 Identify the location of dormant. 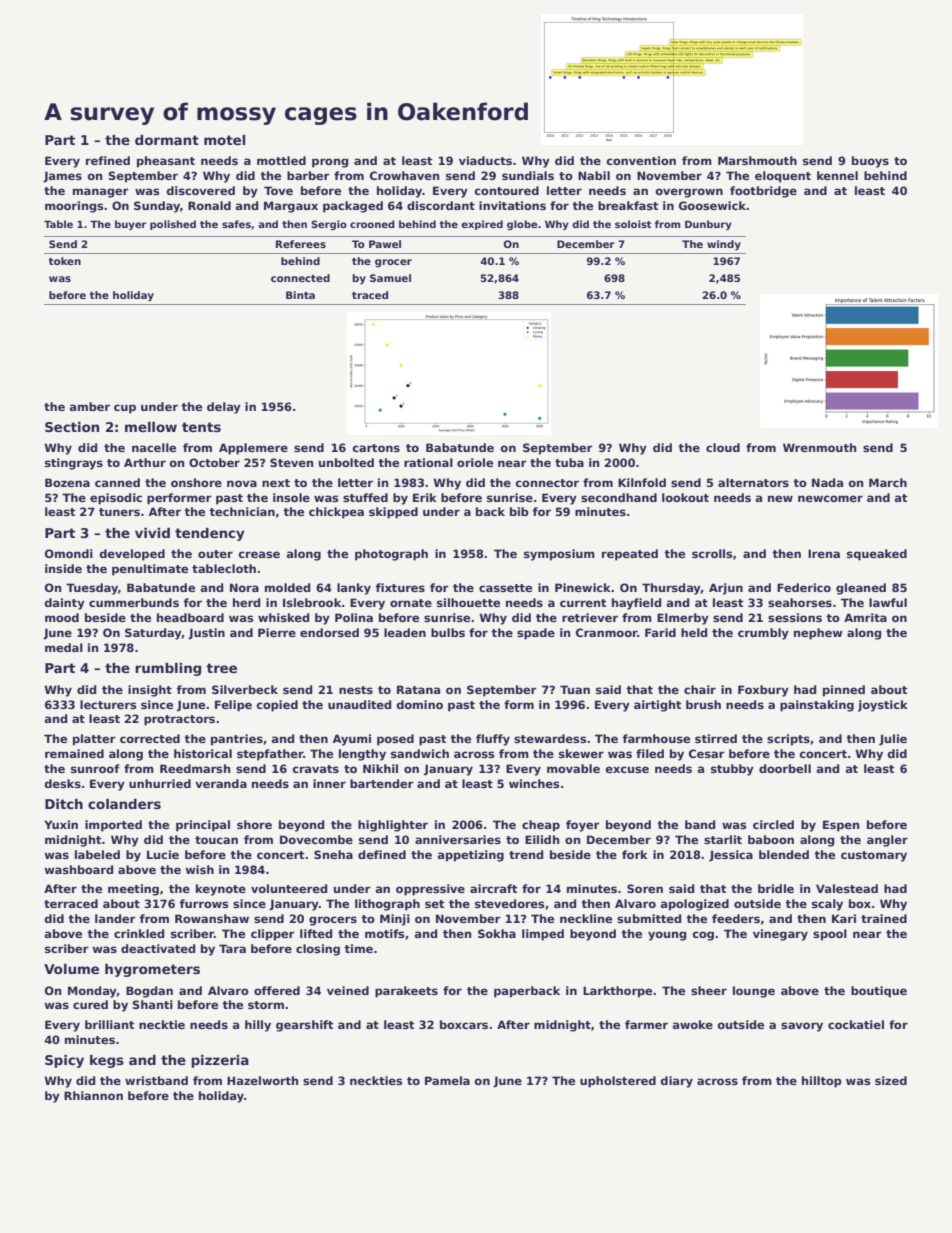
(167, 140).
